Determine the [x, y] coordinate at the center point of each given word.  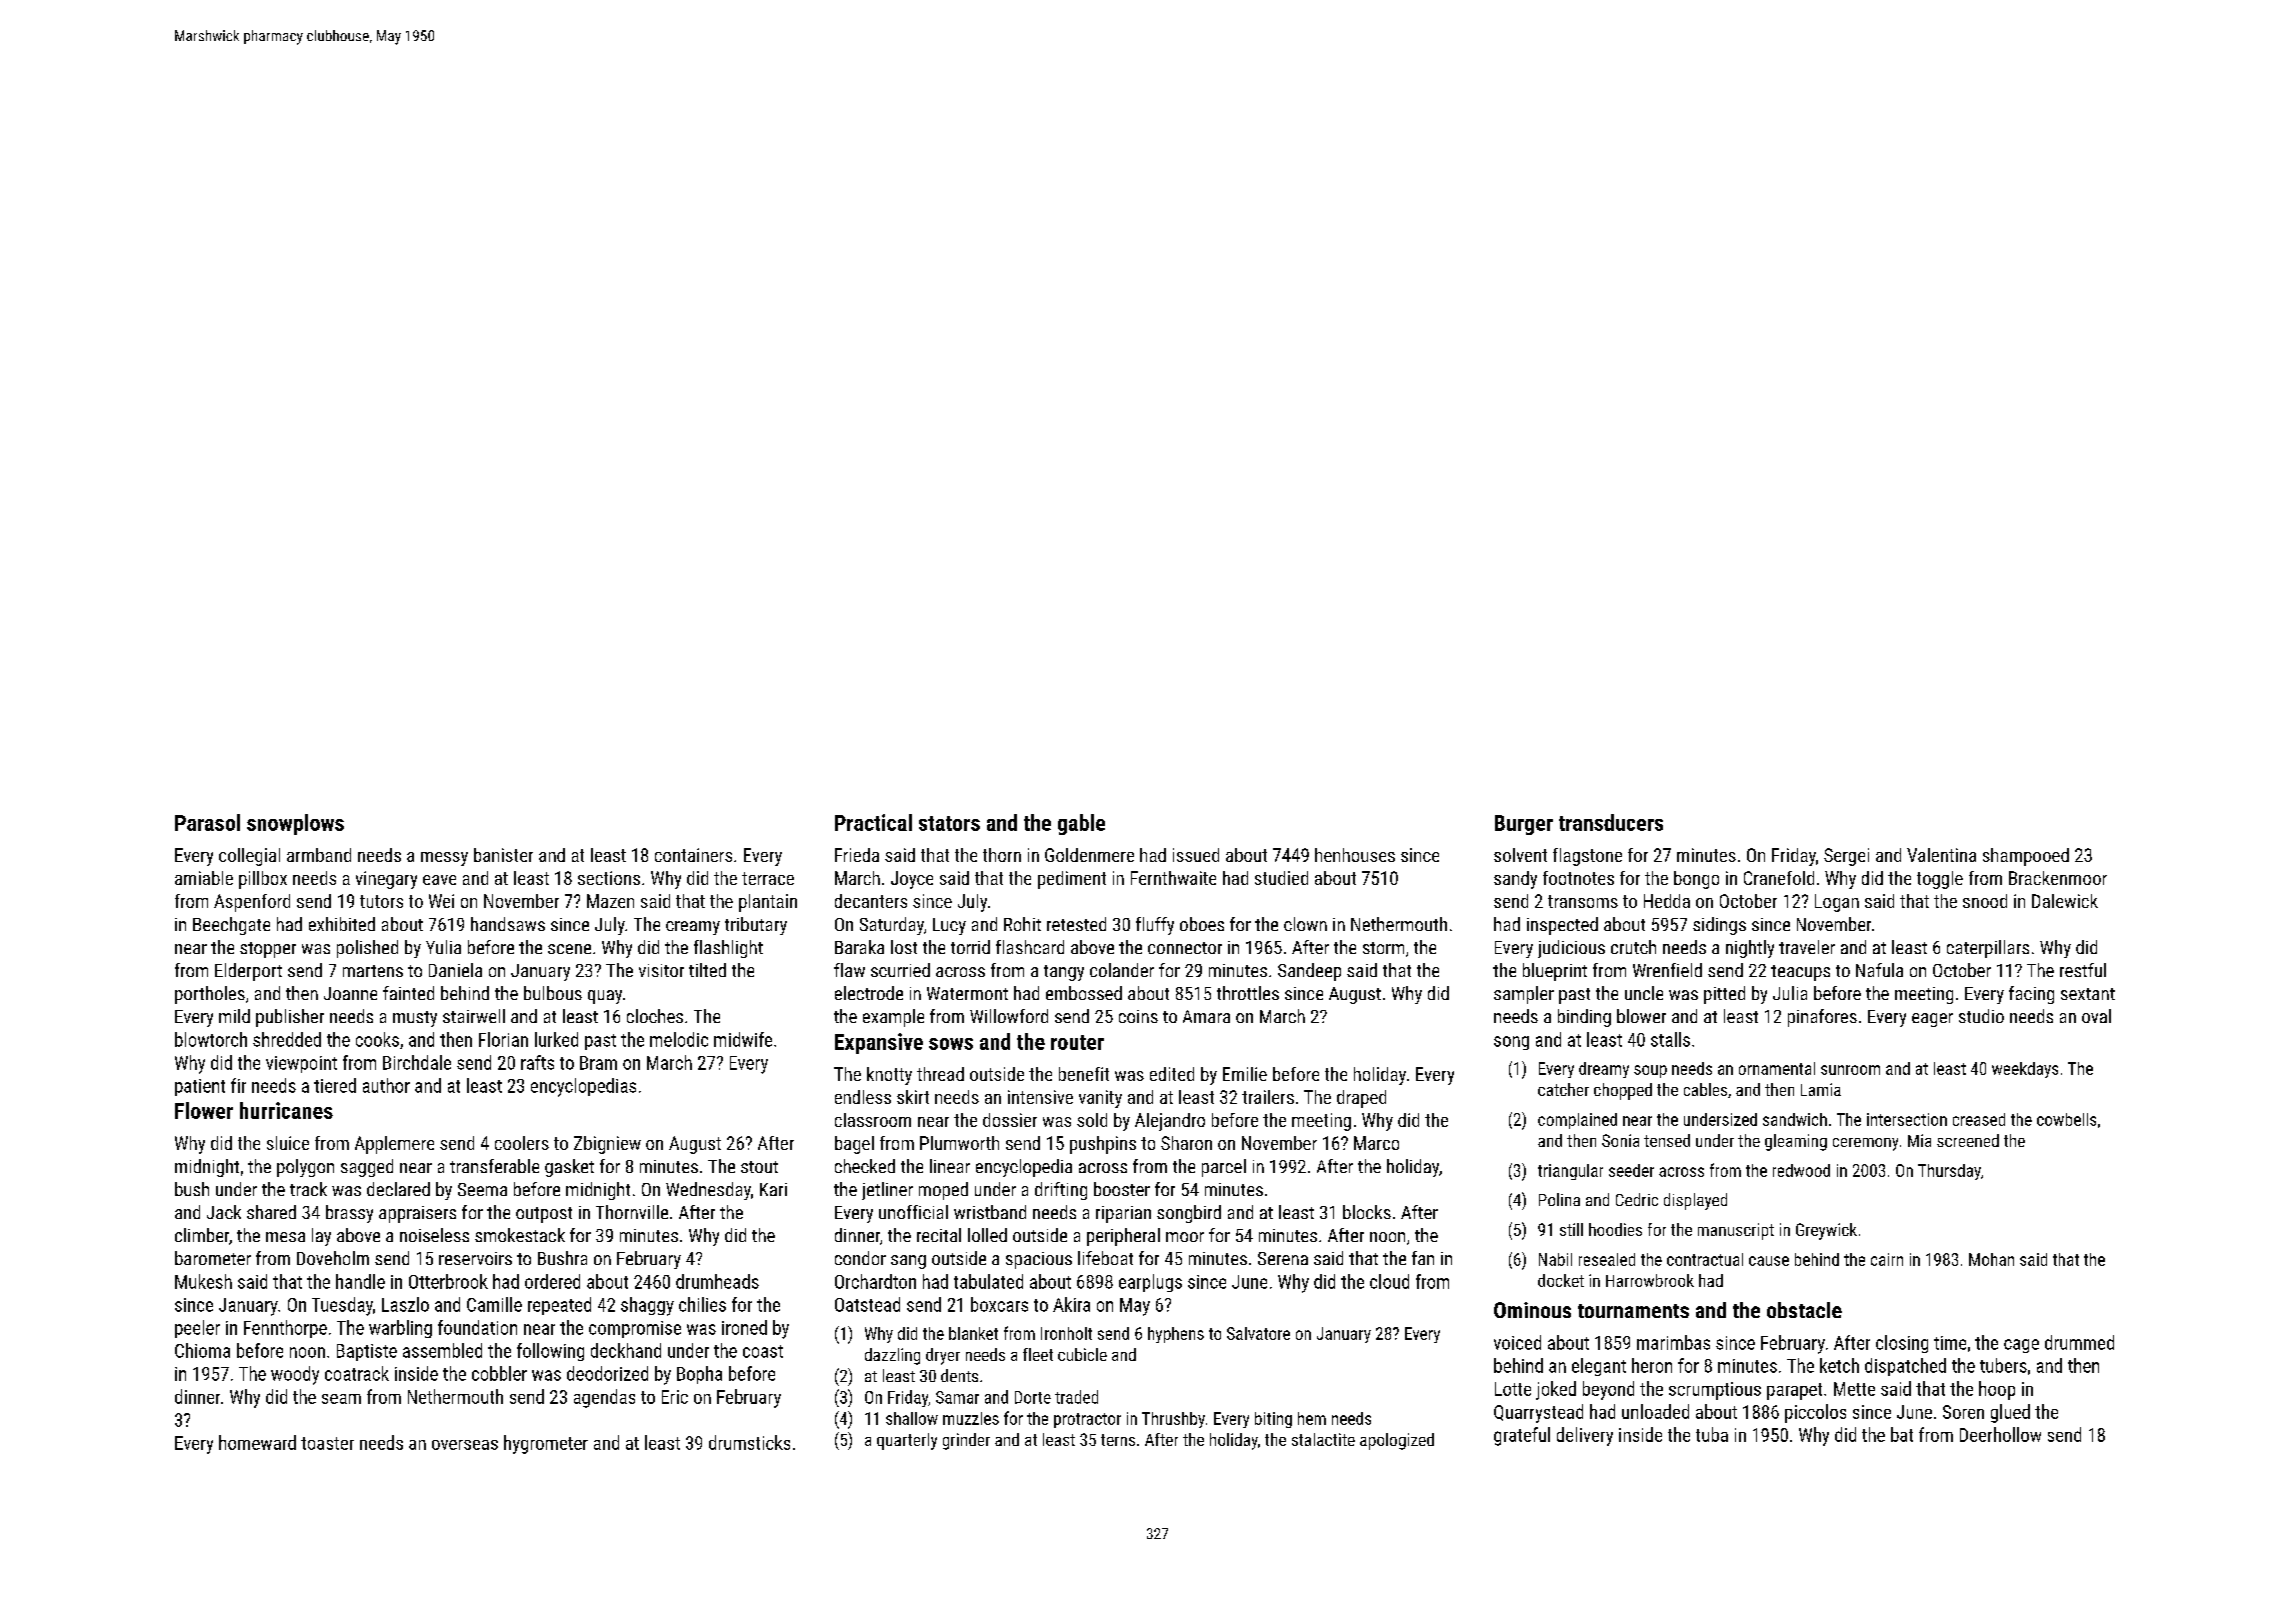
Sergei [1846, 857]
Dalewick [2065, 901]
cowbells [2066, 1119]
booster [1122, 1189]
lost [904, 947]
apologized [1397, 1441]
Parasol [207, 822]
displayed [1695, 1201]
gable [1081, 824]
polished [367, 949]
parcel [1224, 1168]
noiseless [434, 1235]
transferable [494, 1166]
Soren [1963, 1412]
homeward [257, 1442]
